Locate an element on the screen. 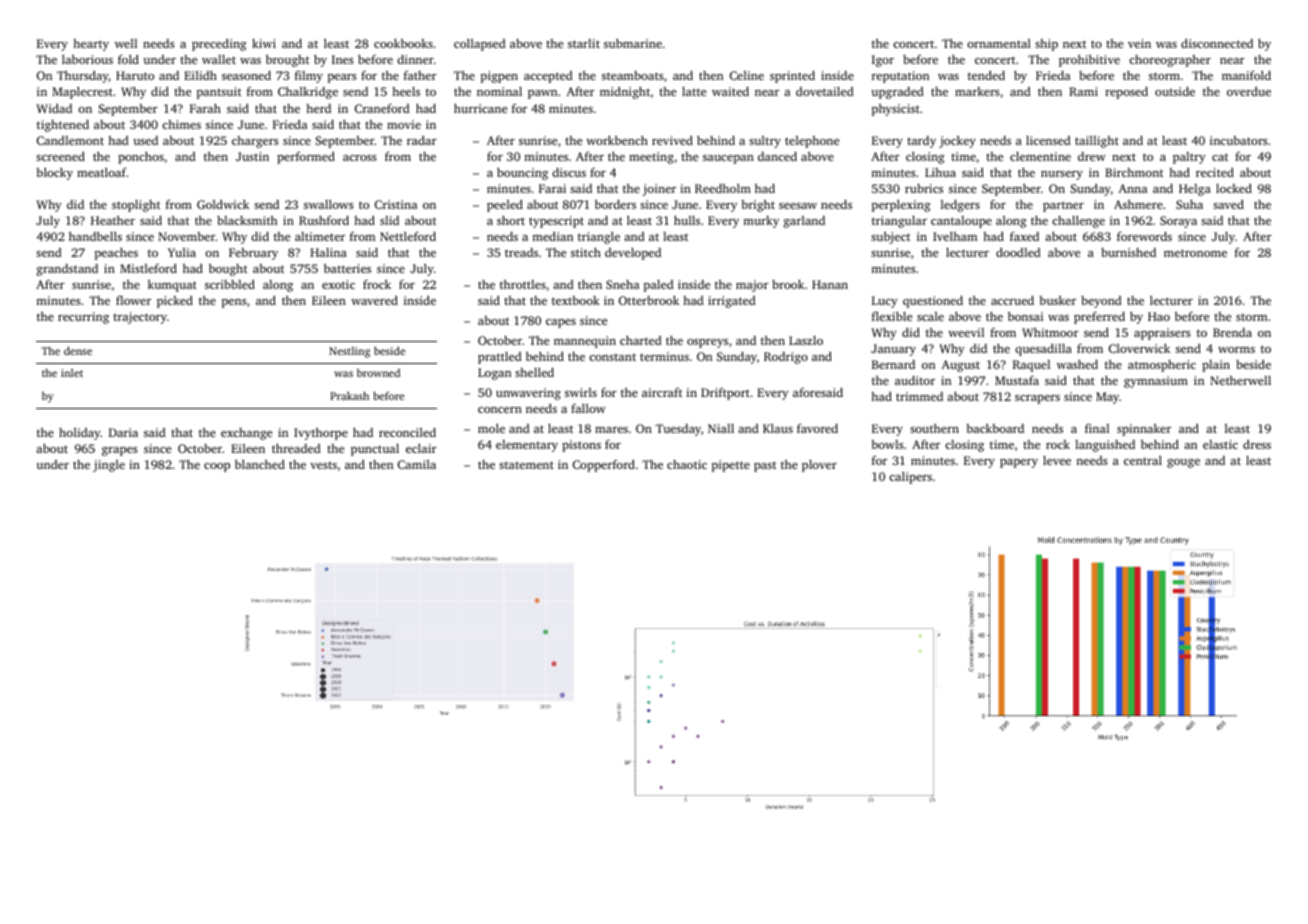  prohibitive is located at coordinates (1089, 61).
